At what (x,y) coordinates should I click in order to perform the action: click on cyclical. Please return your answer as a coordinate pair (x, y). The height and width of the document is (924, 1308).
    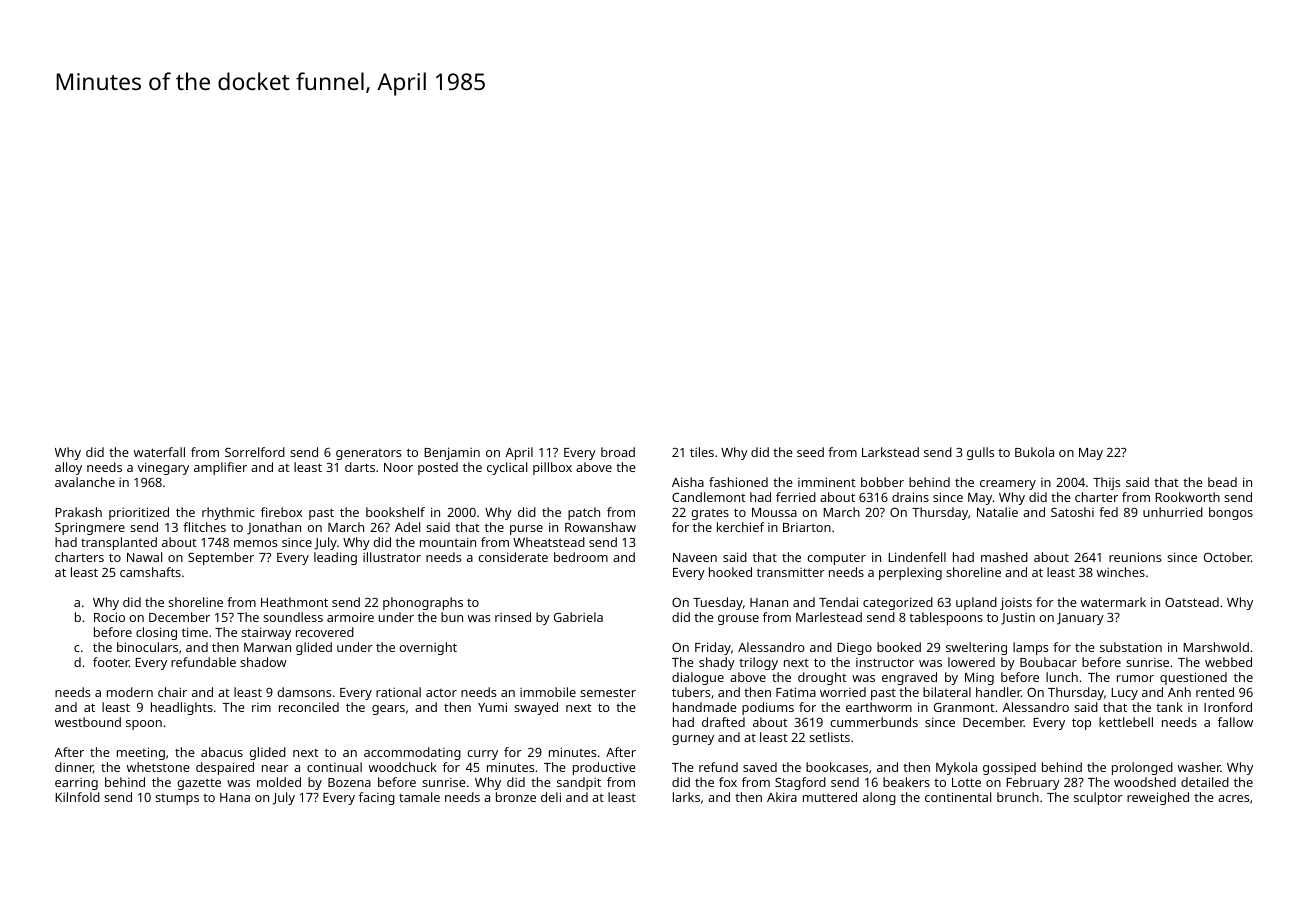
    Looking at the image, I should click on (507, 468).
